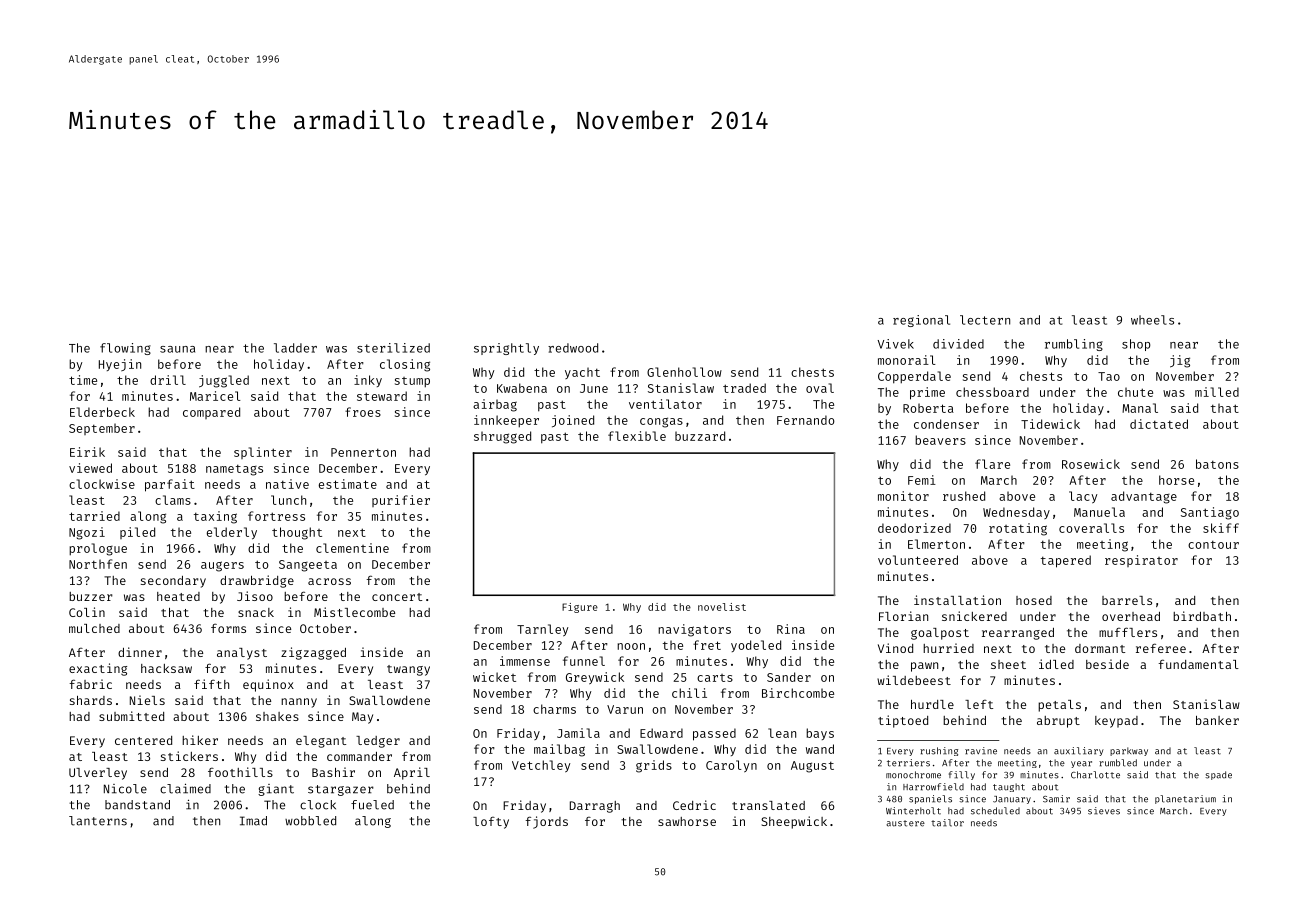 Image resolution: width=1308 pixels, height=924 pixels. What do you see at coordinates (1210, 513) in the image?
I see `Santiago` at bounding box center [1210, 513].
